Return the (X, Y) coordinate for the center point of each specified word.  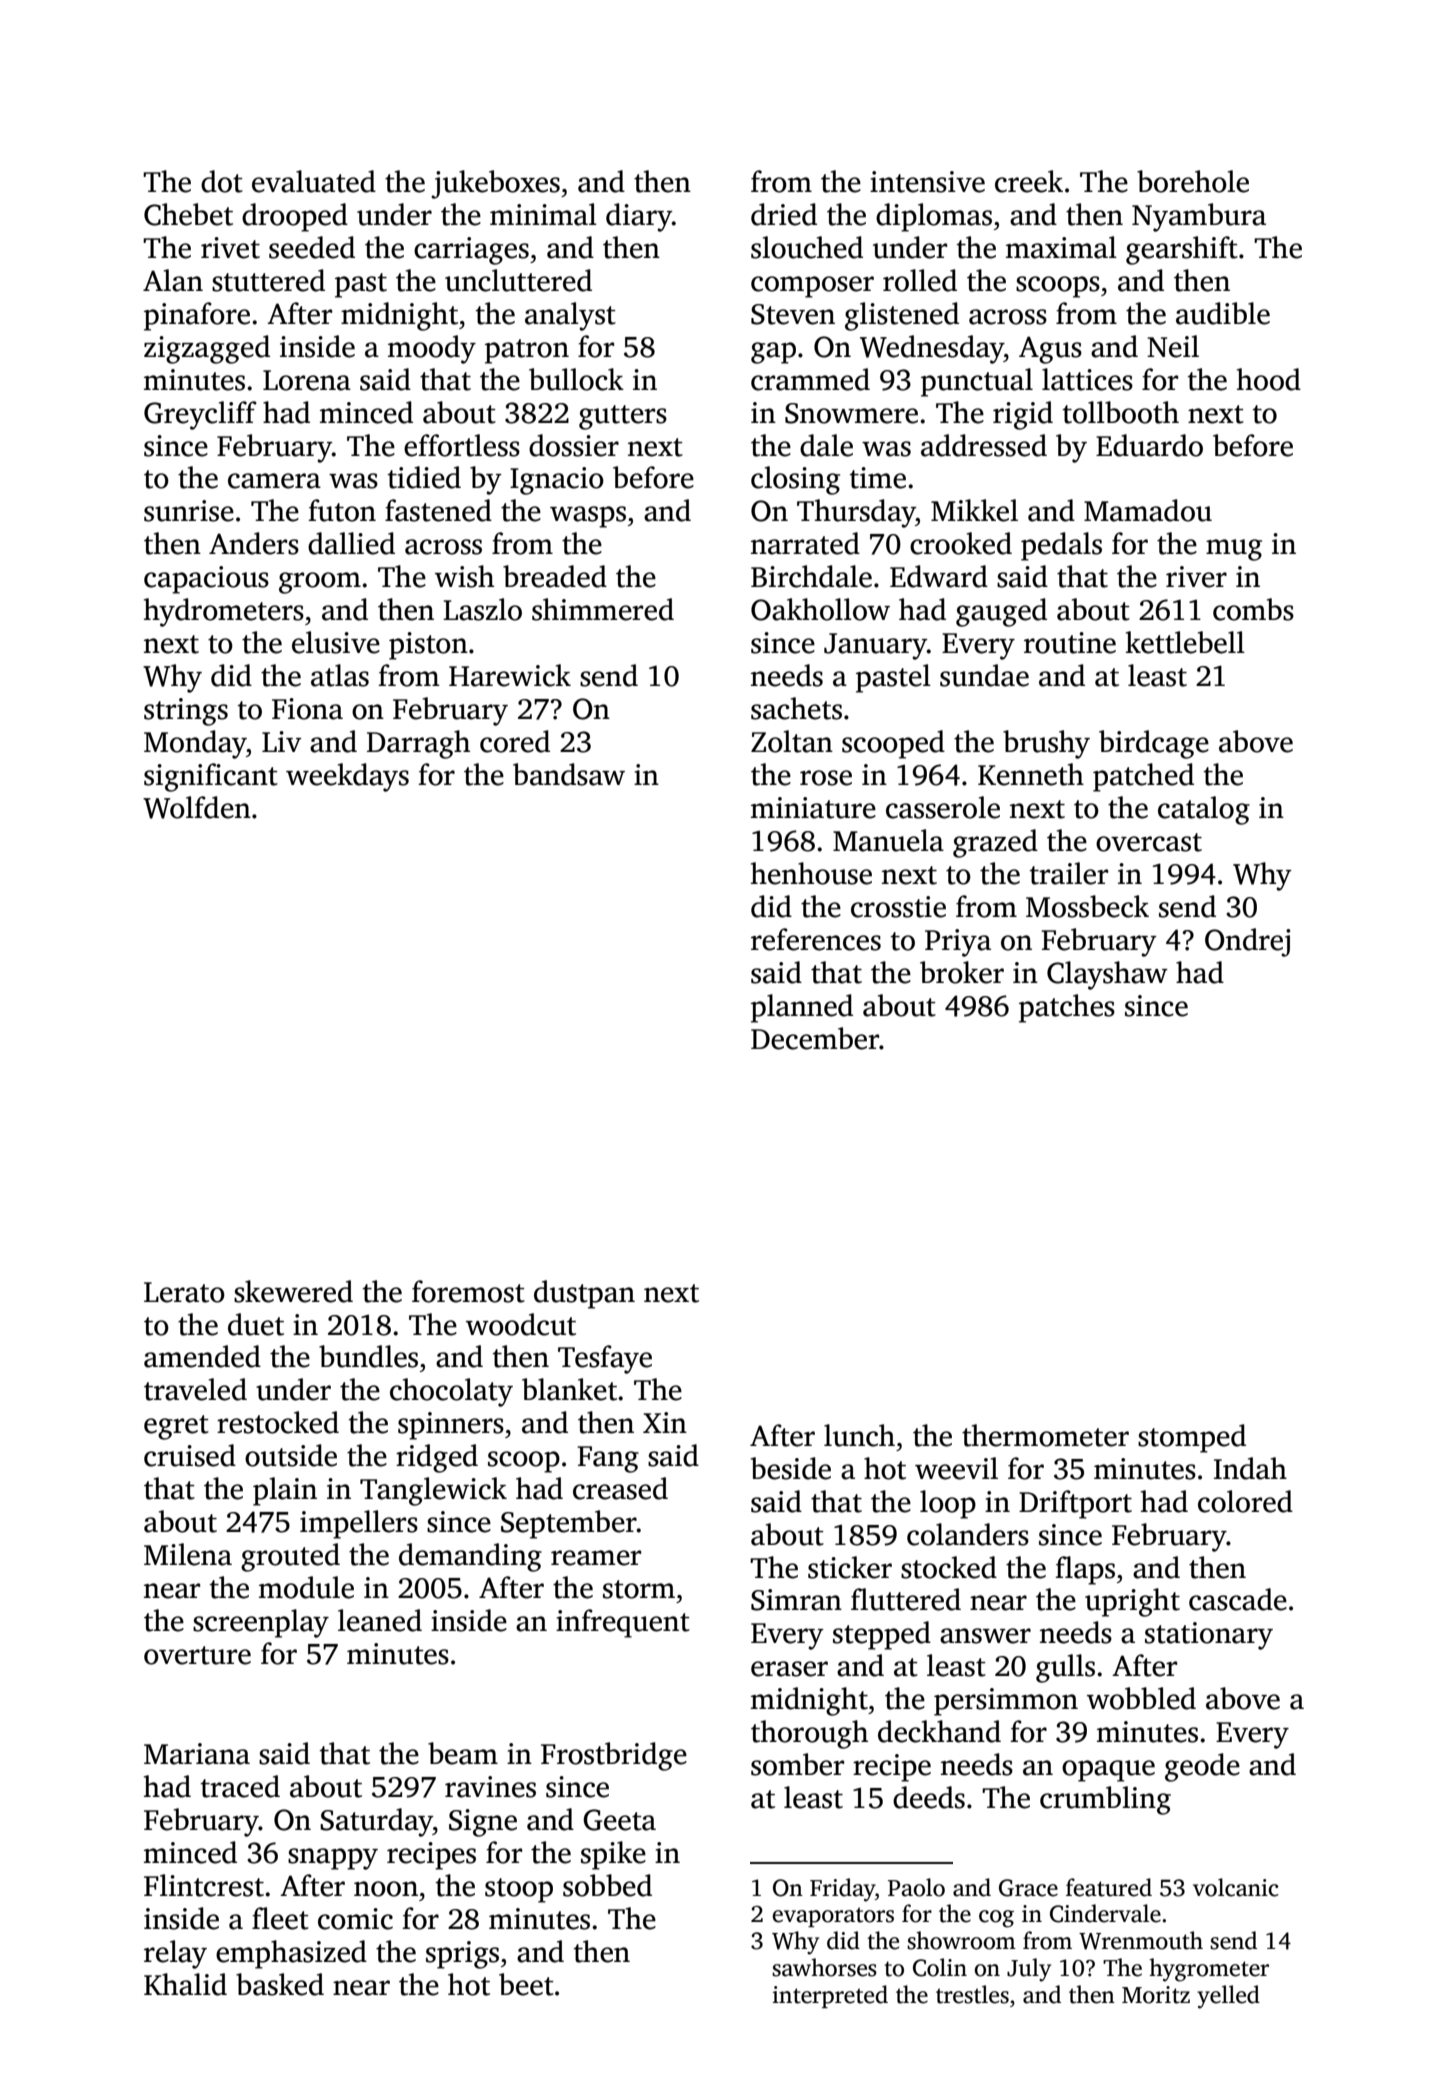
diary (639, 217)
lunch (859, 1435)
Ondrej (1247, 942)
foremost (468, 1291)
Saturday (376, 1822)
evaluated (314, 181)
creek (1029, 181)
